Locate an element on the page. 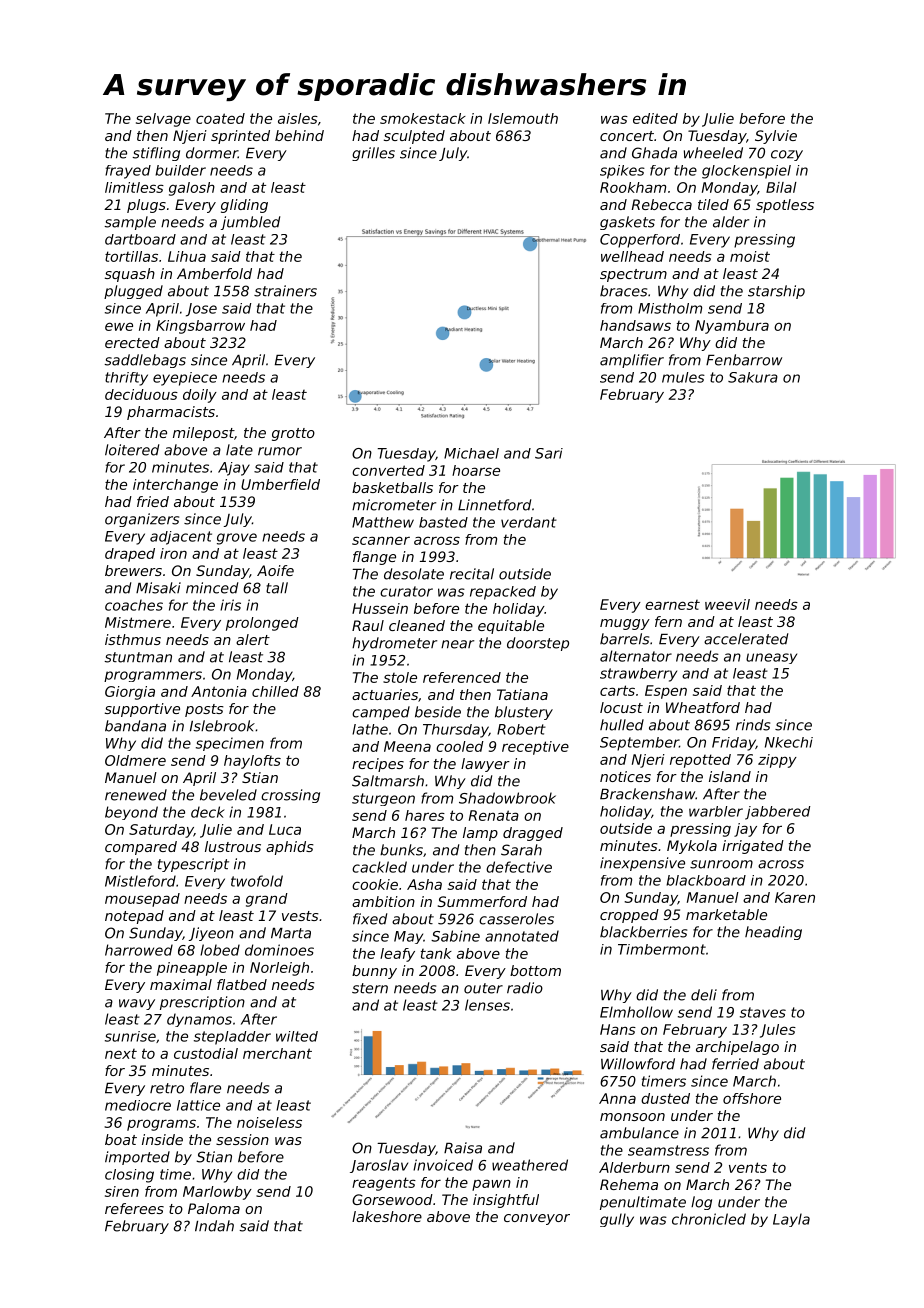 The image size is (924, 1308). grilles is located at coordinates (373, 154).
